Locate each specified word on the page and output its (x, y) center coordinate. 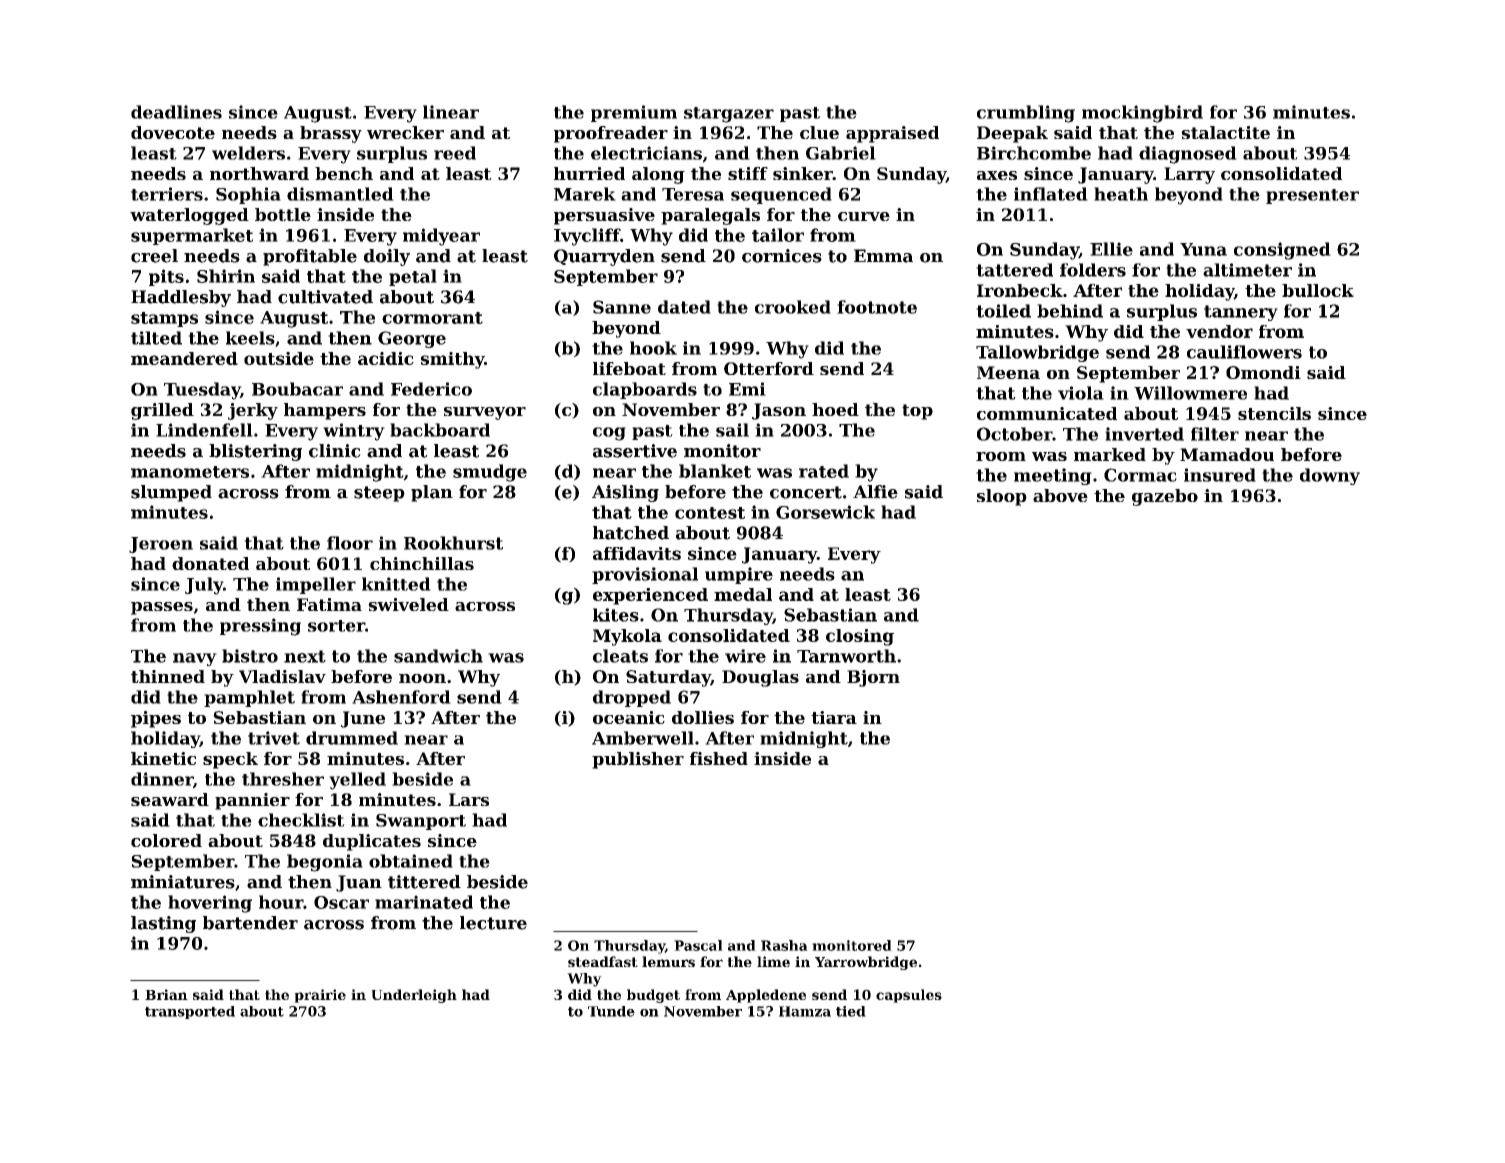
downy (1330, 476)
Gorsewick (825, 512)
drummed (352, 738)
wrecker (405, 132)
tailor (778, 235)
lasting (163, 924)
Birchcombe (1034, 153)
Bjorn (873, 678)
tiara (834, 717)
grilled (162, 411)
